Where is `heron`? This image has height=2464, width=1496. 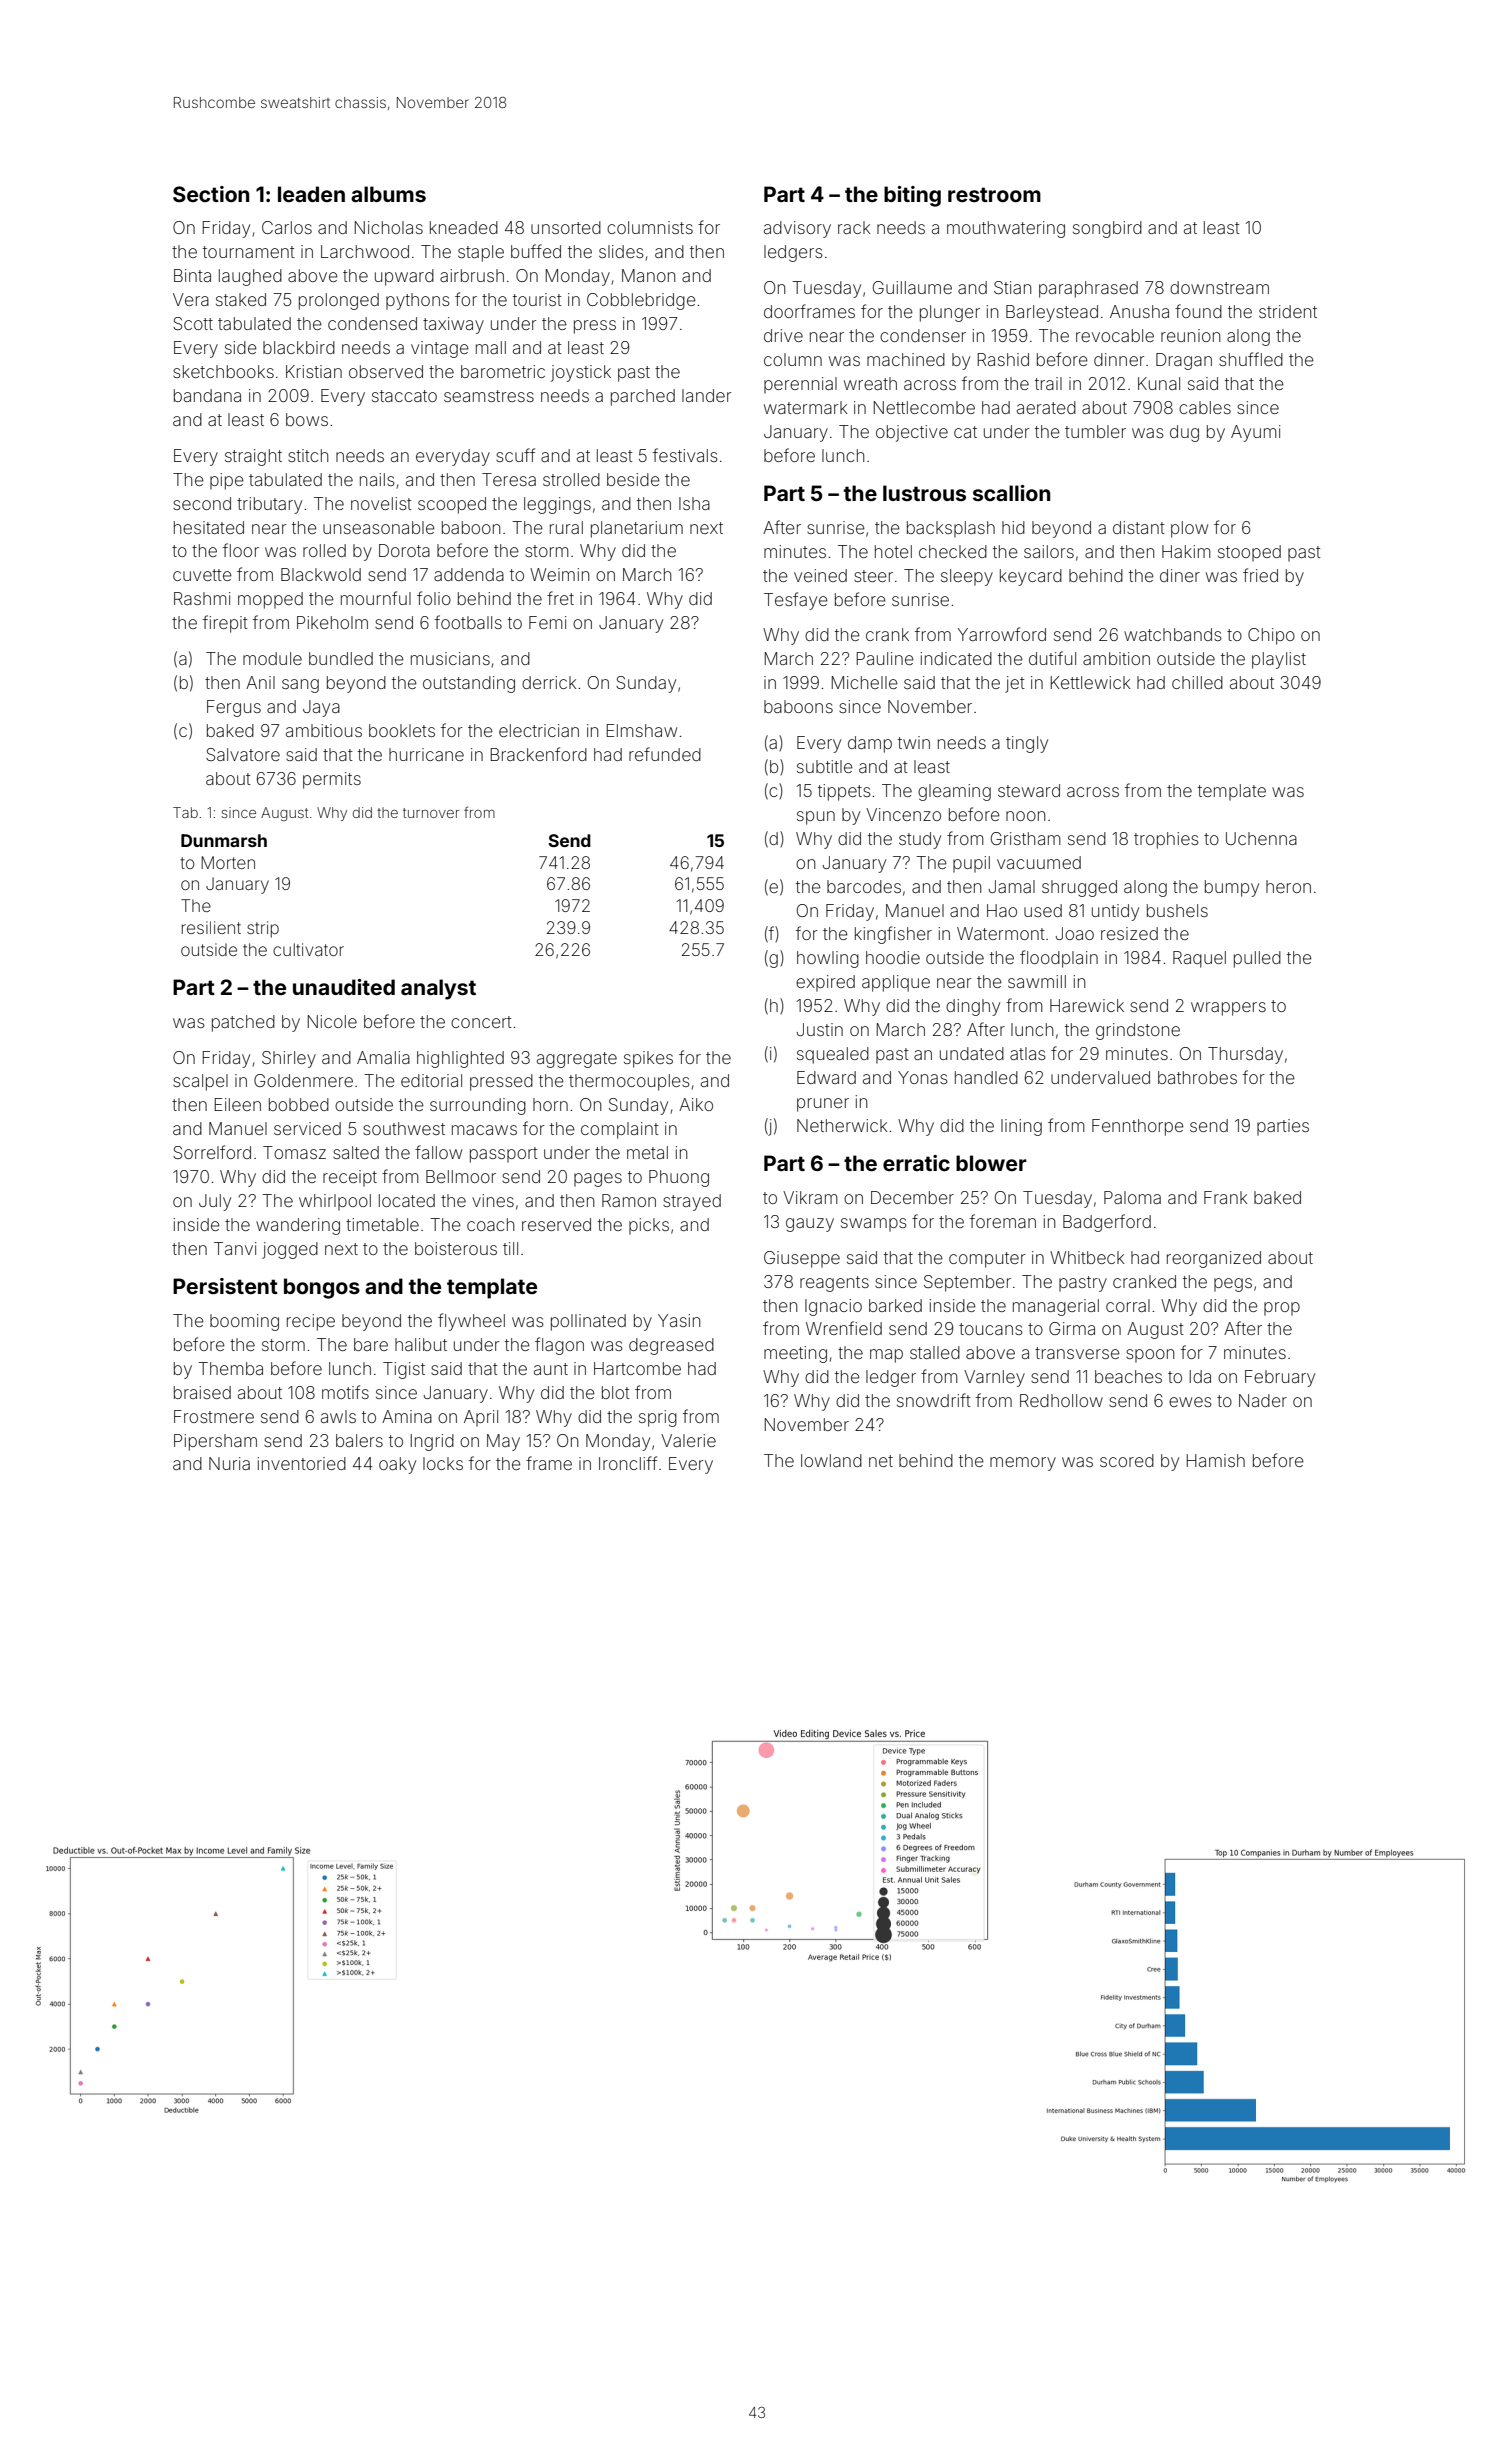 heron is located at coordinates (1288, 886).
